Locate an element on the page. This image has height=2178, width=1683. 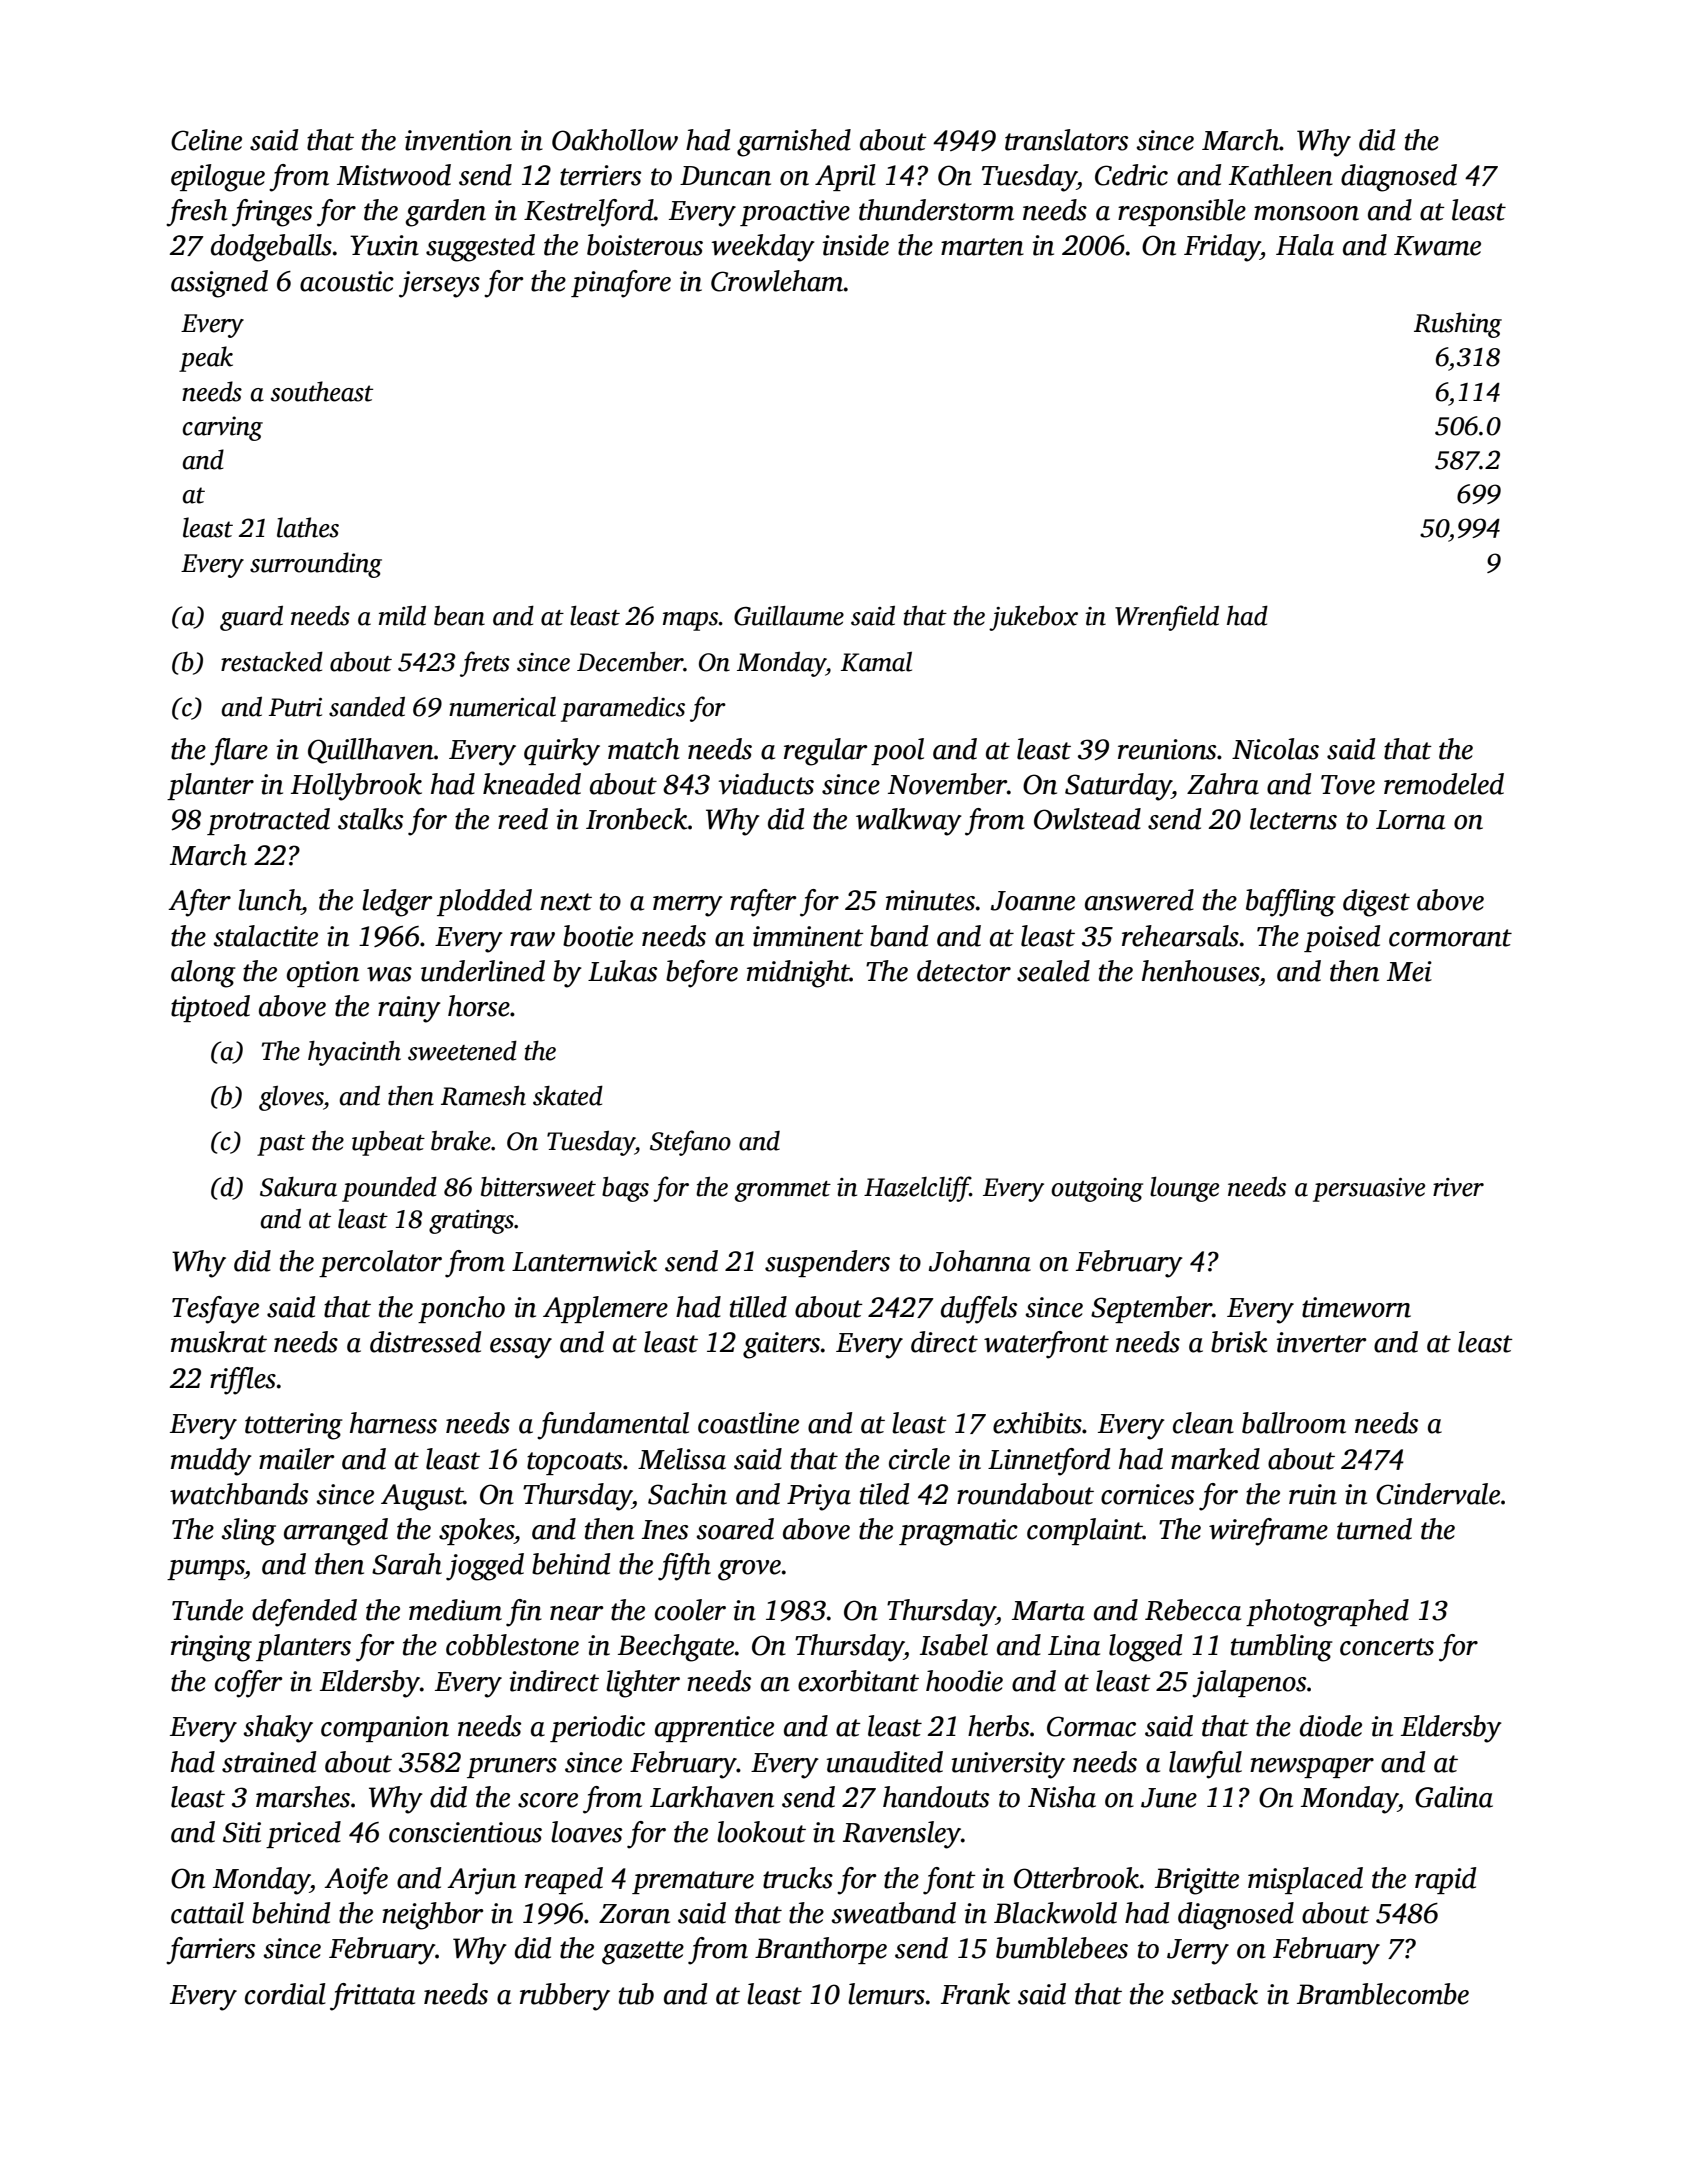
baffling is located at coordinates (1291, 903).
